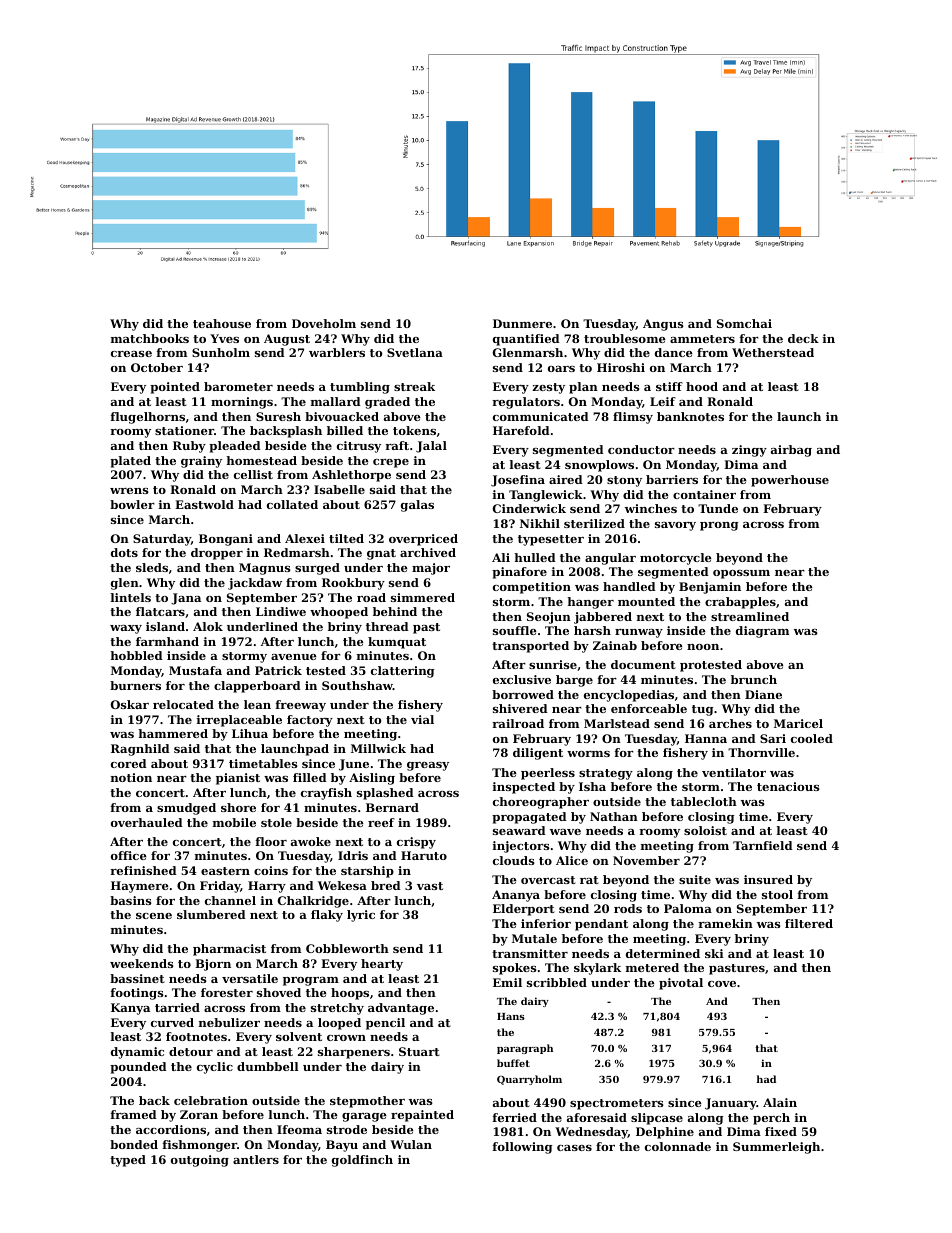  Describe the element at coordinates (173, 733) in the document. I see `hammered` at that location.
